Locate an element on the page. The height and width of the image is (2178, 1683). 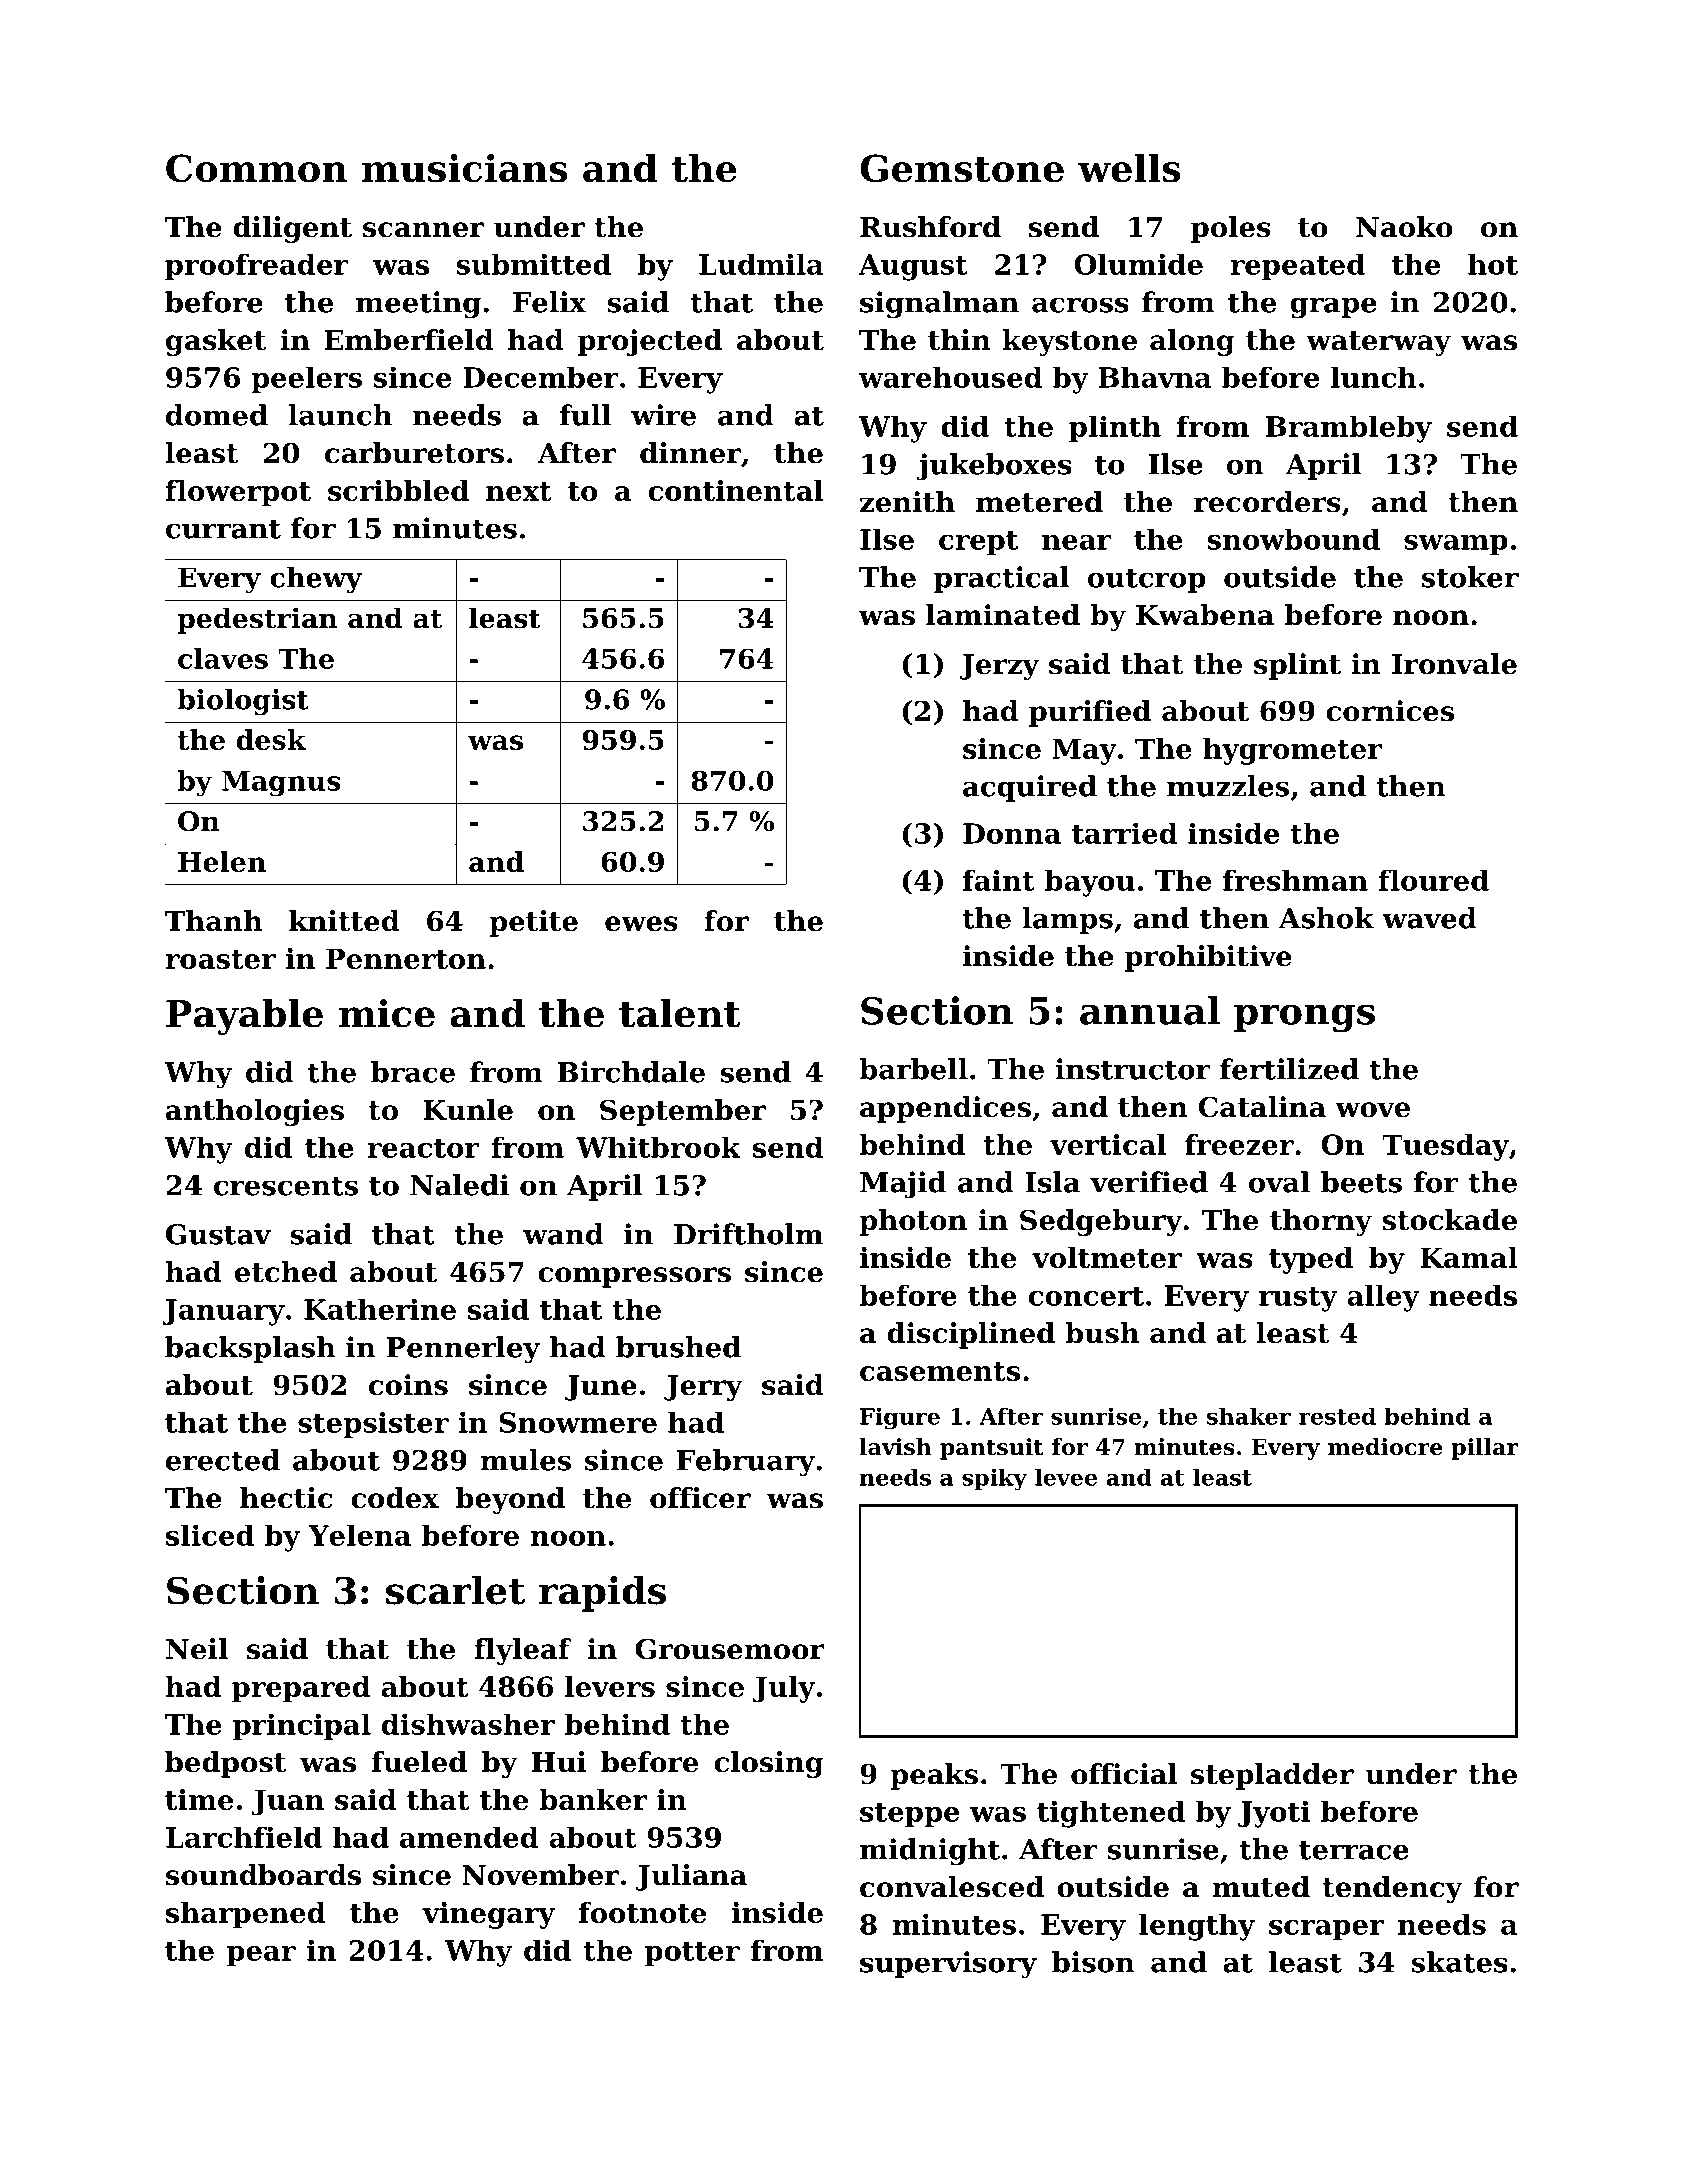
gasket is located at coordinates (216, 342).
